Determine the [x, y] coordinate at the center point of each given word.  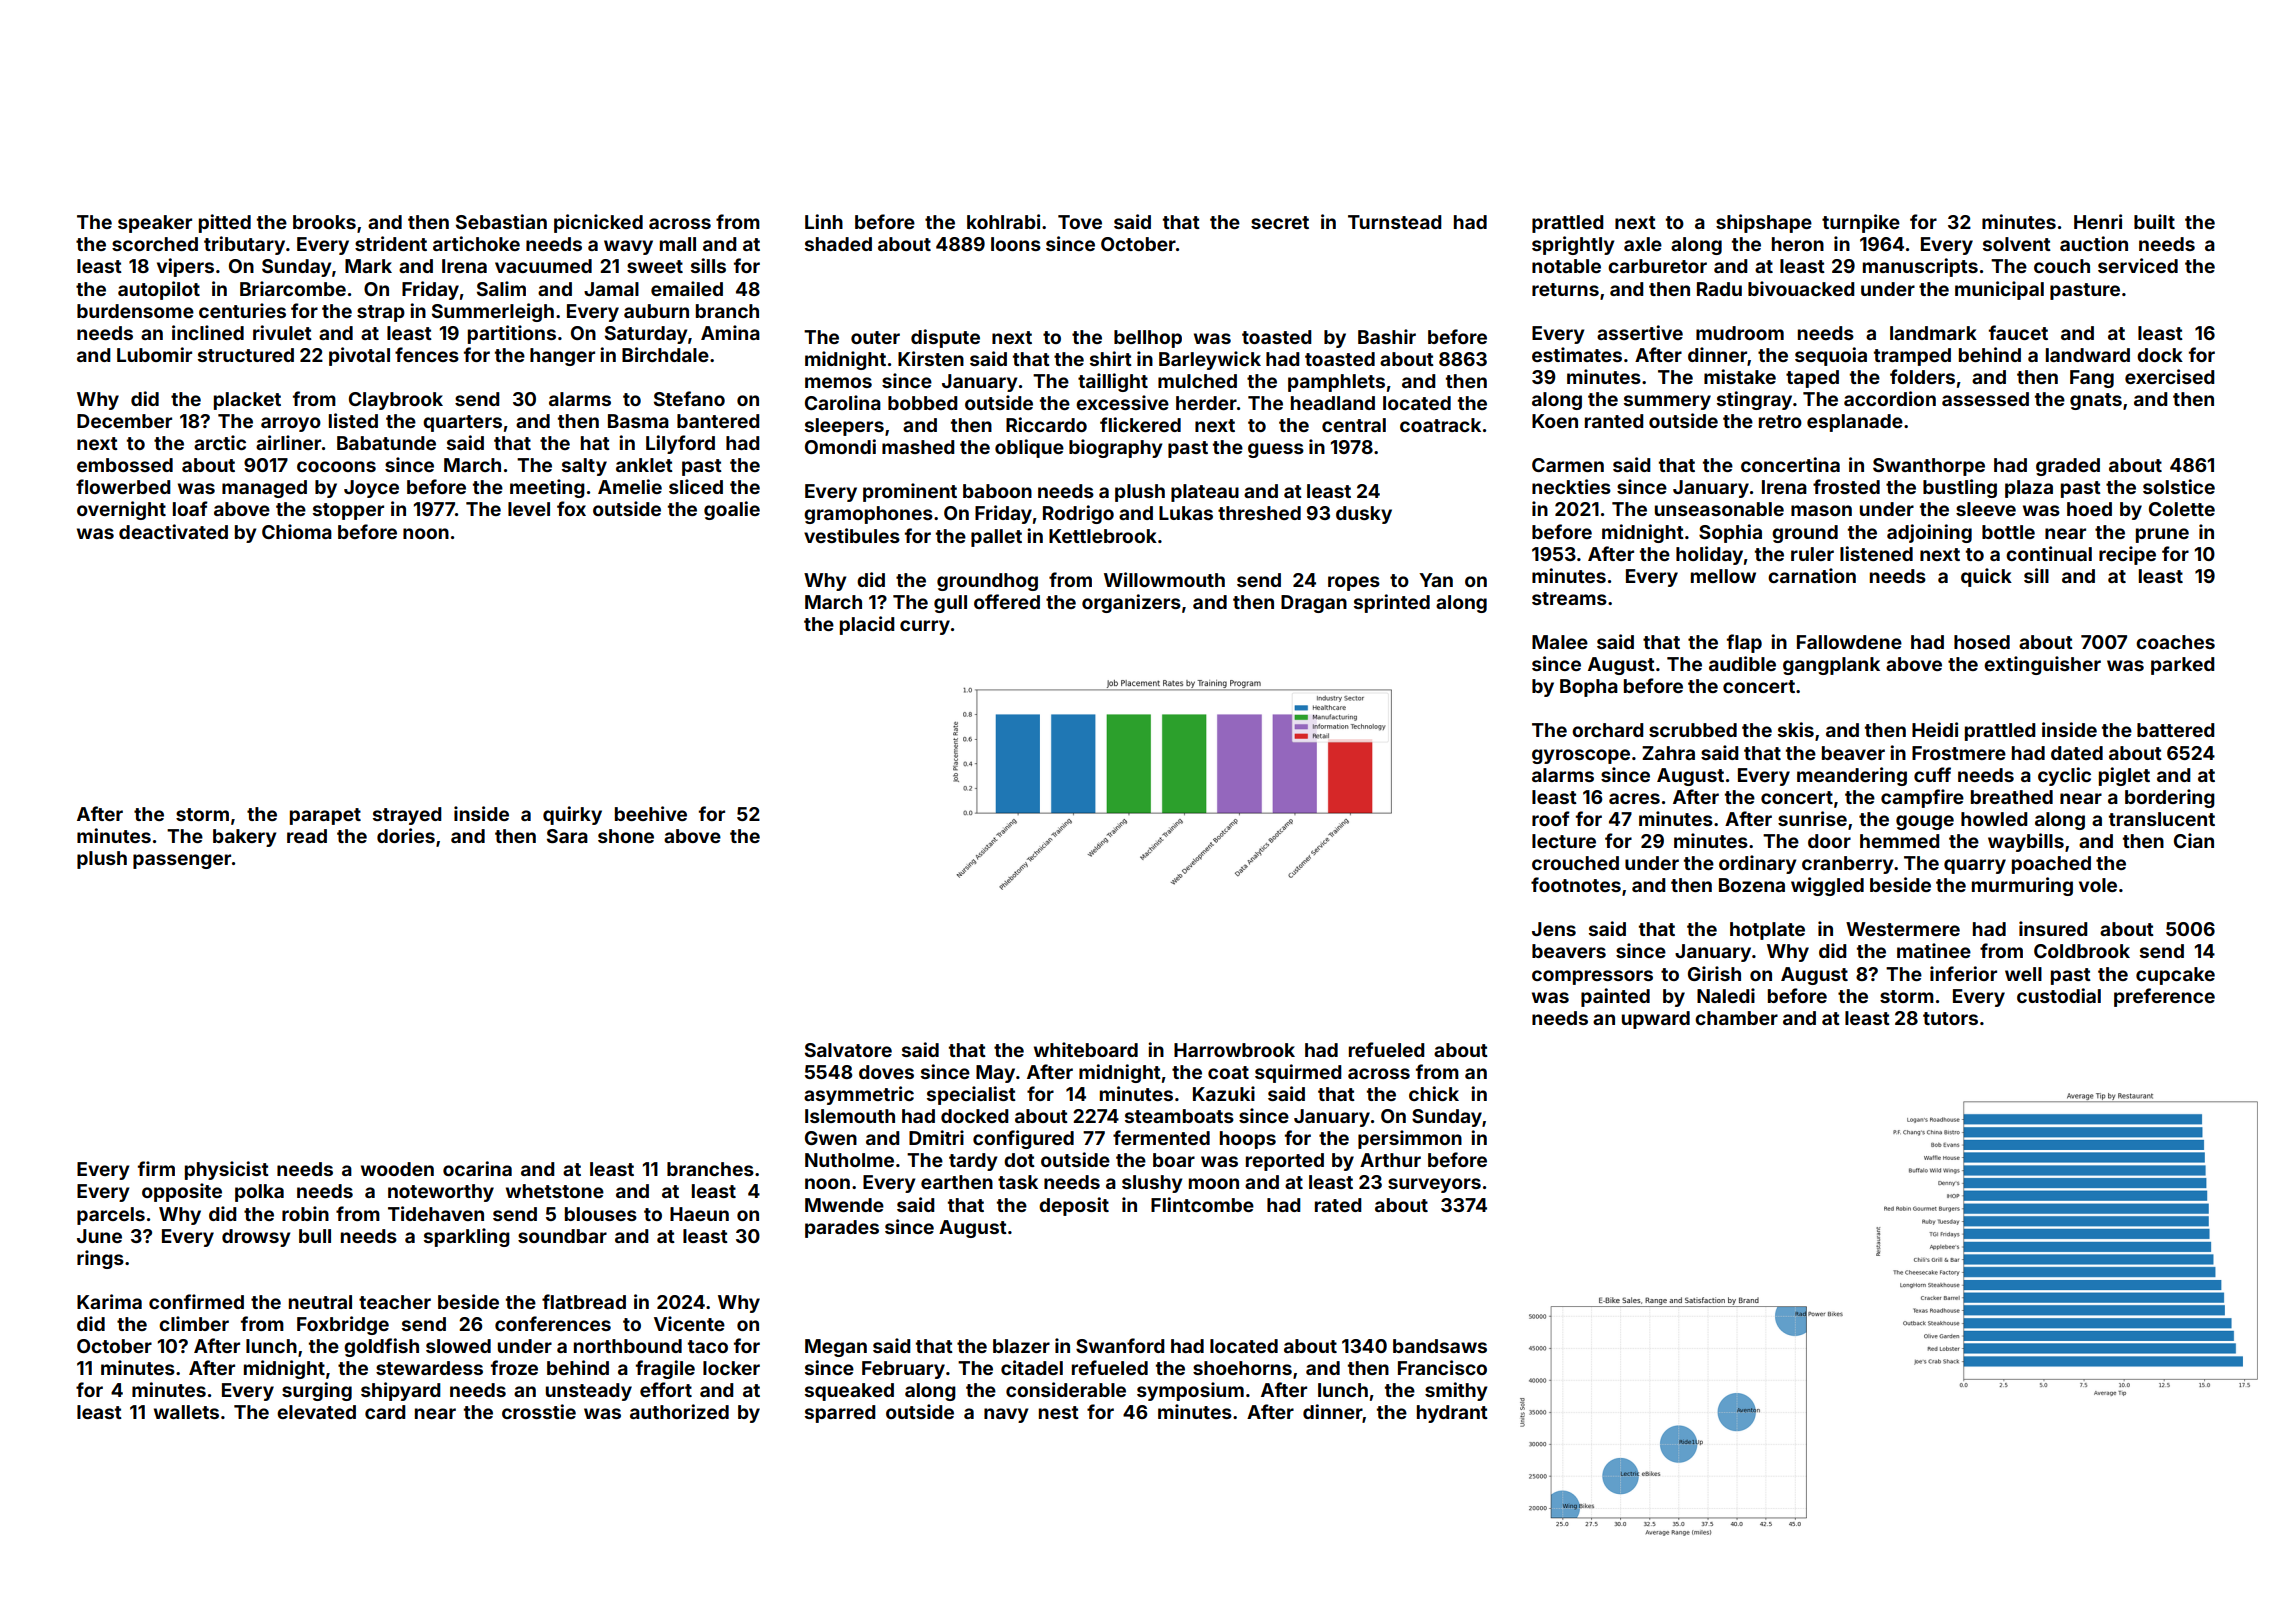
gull [950, 604]
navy [1006, 1415]
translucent [2162, 819]
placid [867, 625]
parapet [325, 816]
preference [2164, 997]
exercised [2170, 376]
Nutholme [849, 1160]
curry [925, 627]
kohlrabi [1003, 221]
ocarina [477, 1168]
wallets [186, 1412]
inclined [208, 332]
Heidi [1935, 729]
